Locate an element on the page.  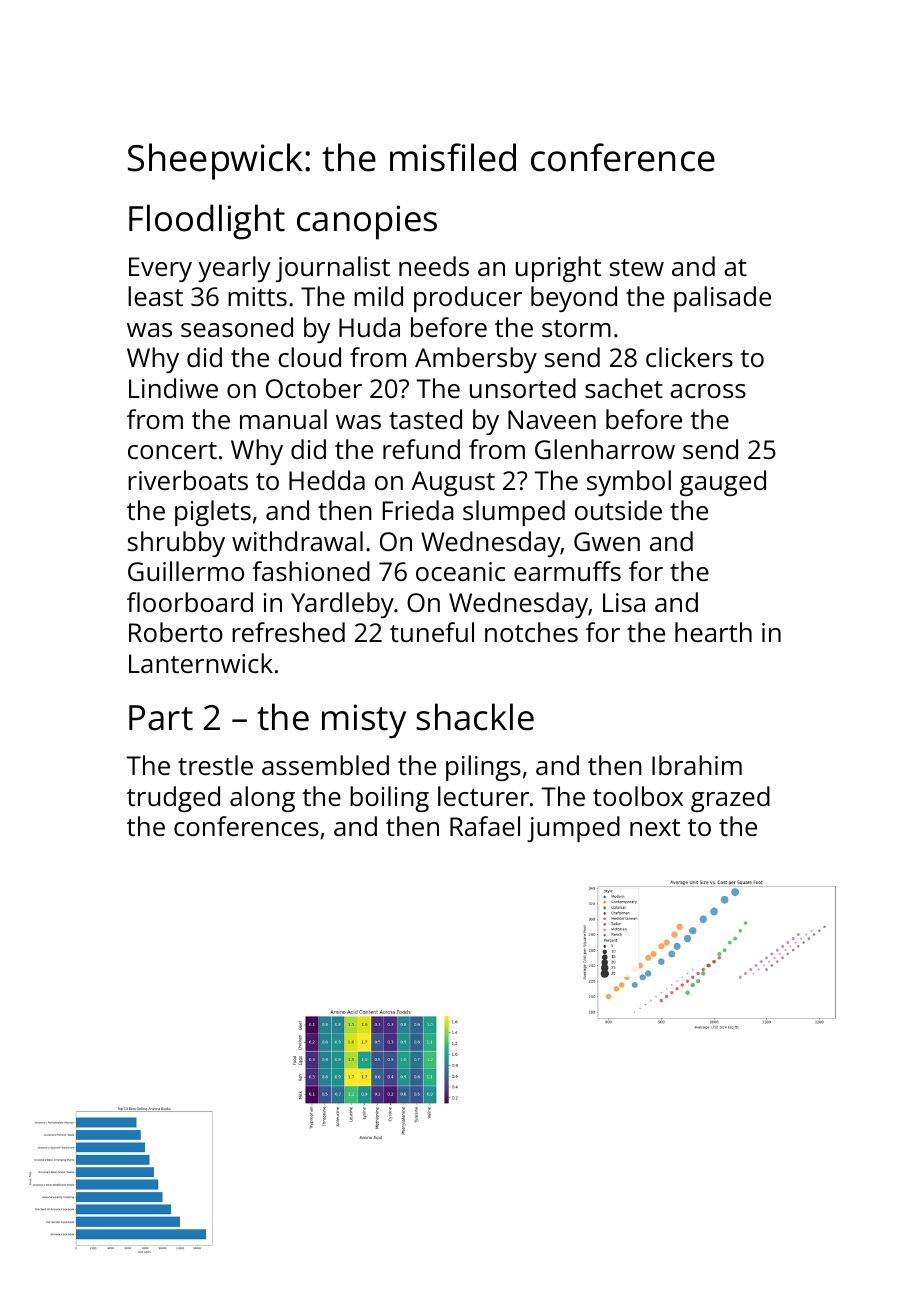
shrubby is located at coordinates (176, 544).
